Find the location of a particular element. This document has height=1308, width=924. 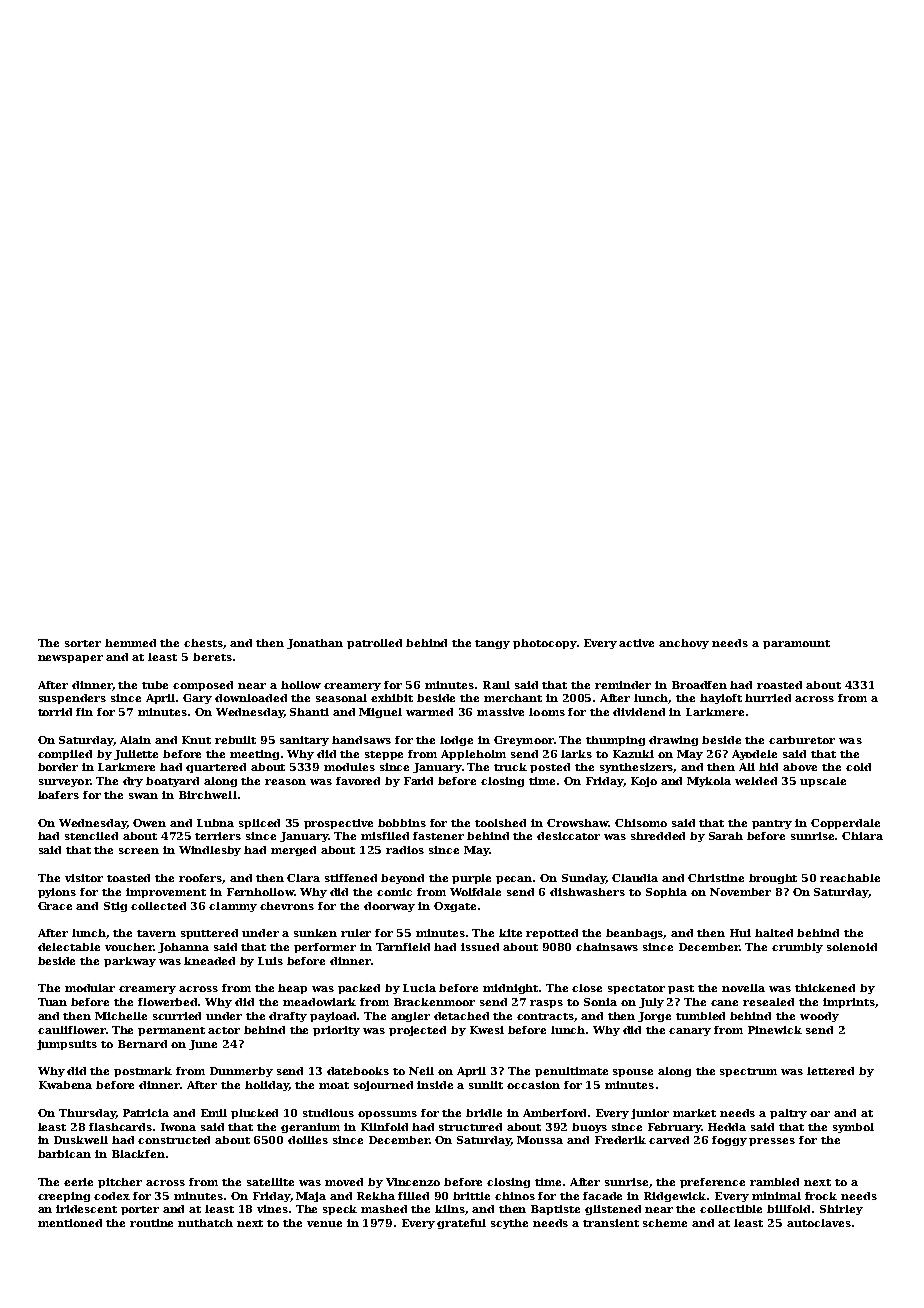

Miguel is located at coordinates (380, 713).
